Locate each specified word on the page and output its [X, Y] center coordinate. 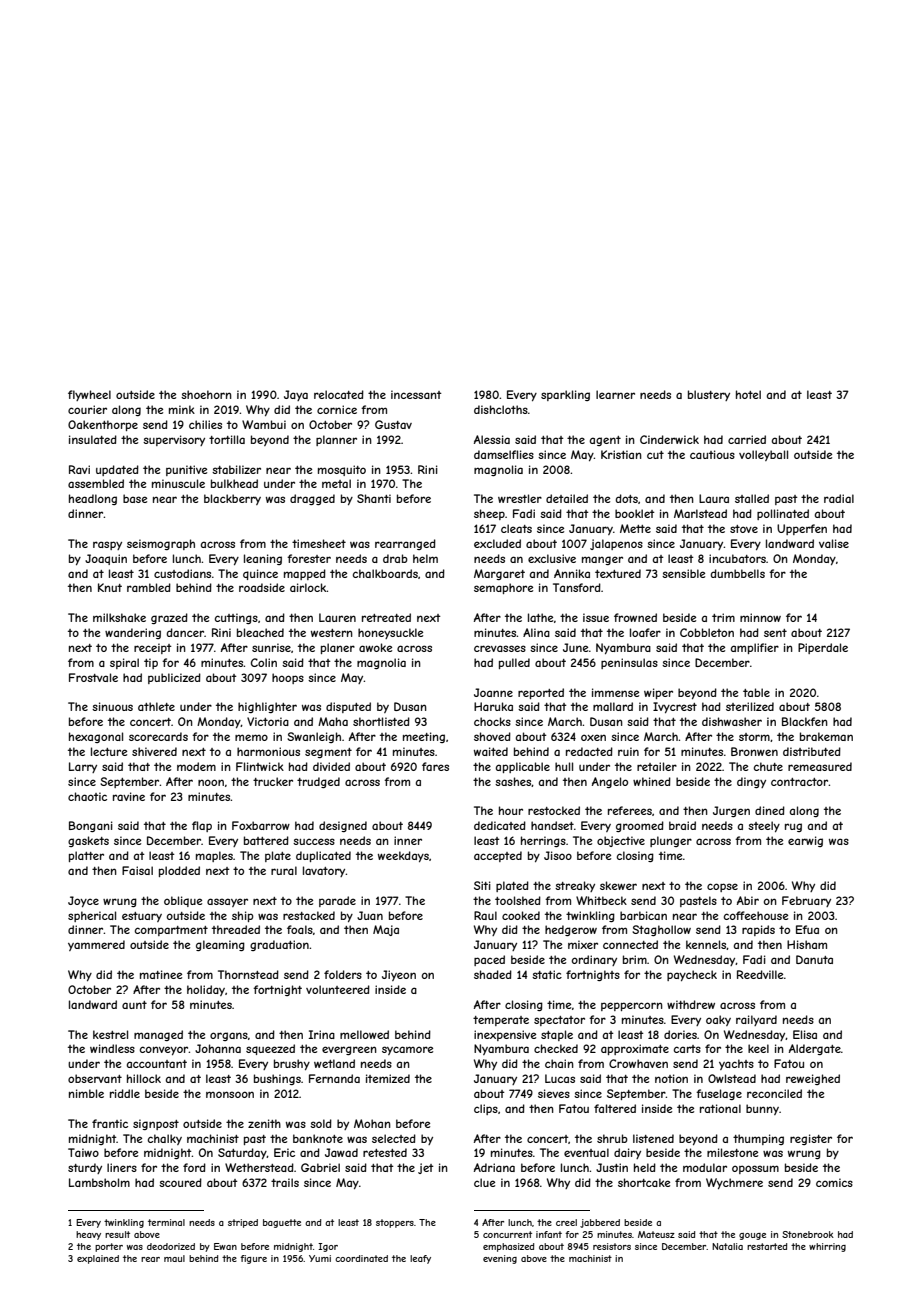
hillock [144, 1078]
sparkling [565, 395]
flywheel [89, 395]
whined [652, 781]
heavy [88, 1235]
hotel [748, 394]
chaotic [87, 796]
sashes [513, 781]
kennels [706, 945]
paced [489, 960]
